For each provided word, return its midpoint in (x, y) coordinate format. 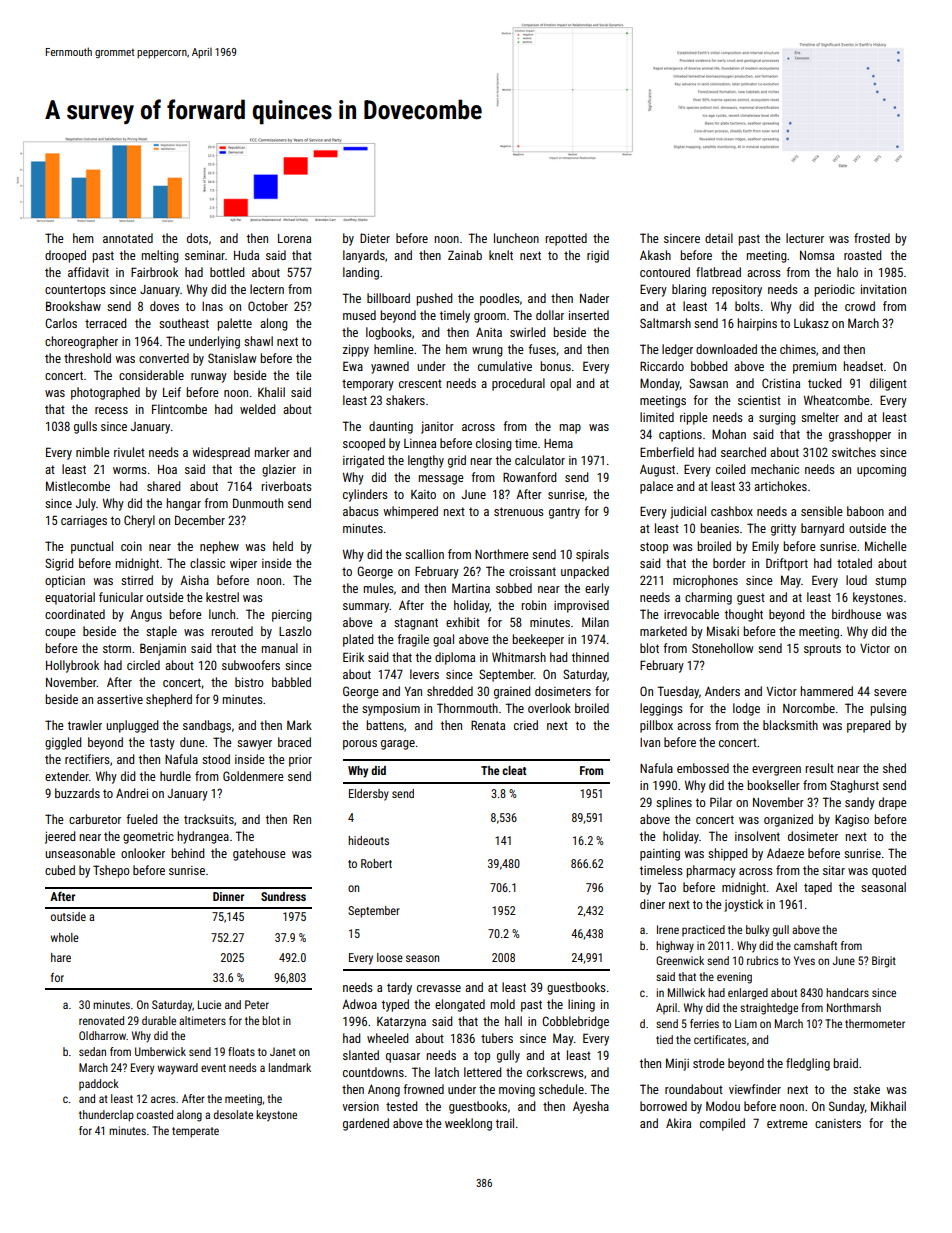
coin (131, 546)
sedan (92, 1051)
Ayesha (591, 1107)
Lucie (209, 1004)
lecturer (805, 238)
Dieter (375, 238)
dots (197, 238)
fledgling (808, 1064)
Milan (595, 622)
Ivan (650, 742)
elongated (460, 1005)
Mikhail (888, 1106)
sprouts (822, 650)
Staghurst (854, 786)
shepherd (169, 700)
